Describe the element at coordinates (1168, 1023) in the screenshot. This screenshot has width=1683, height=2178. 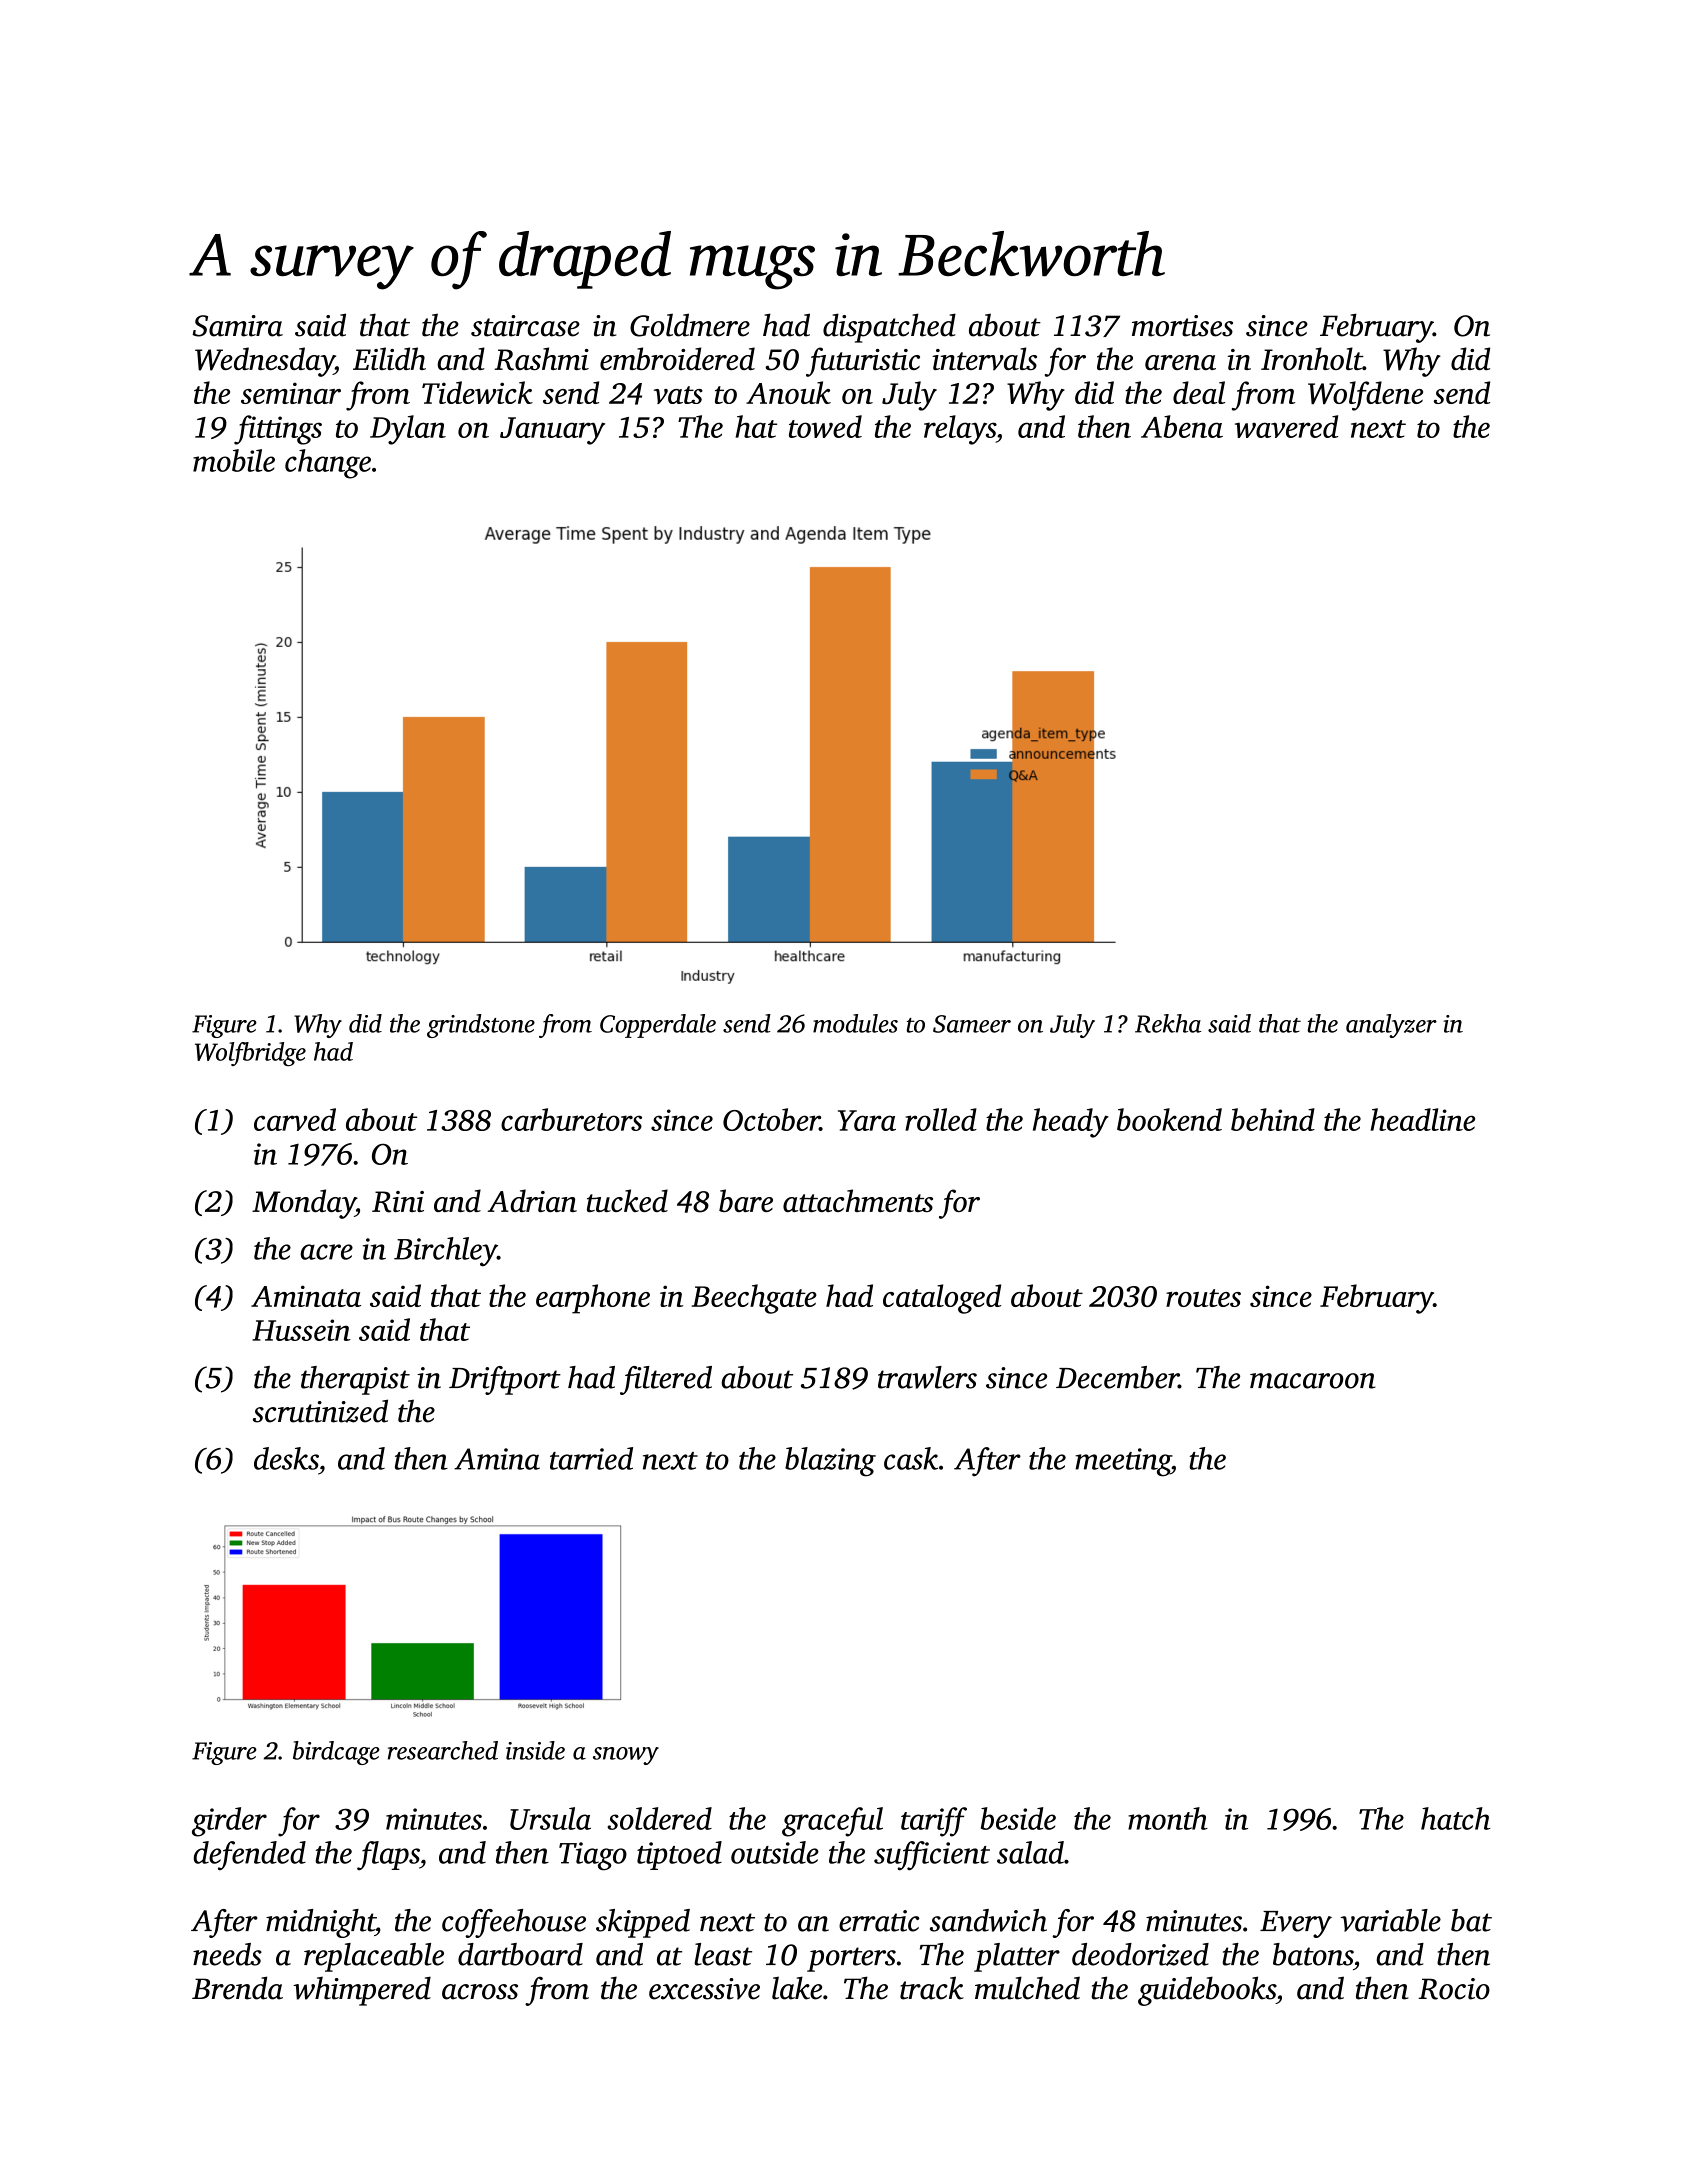
I see `Rekha` at that location.
